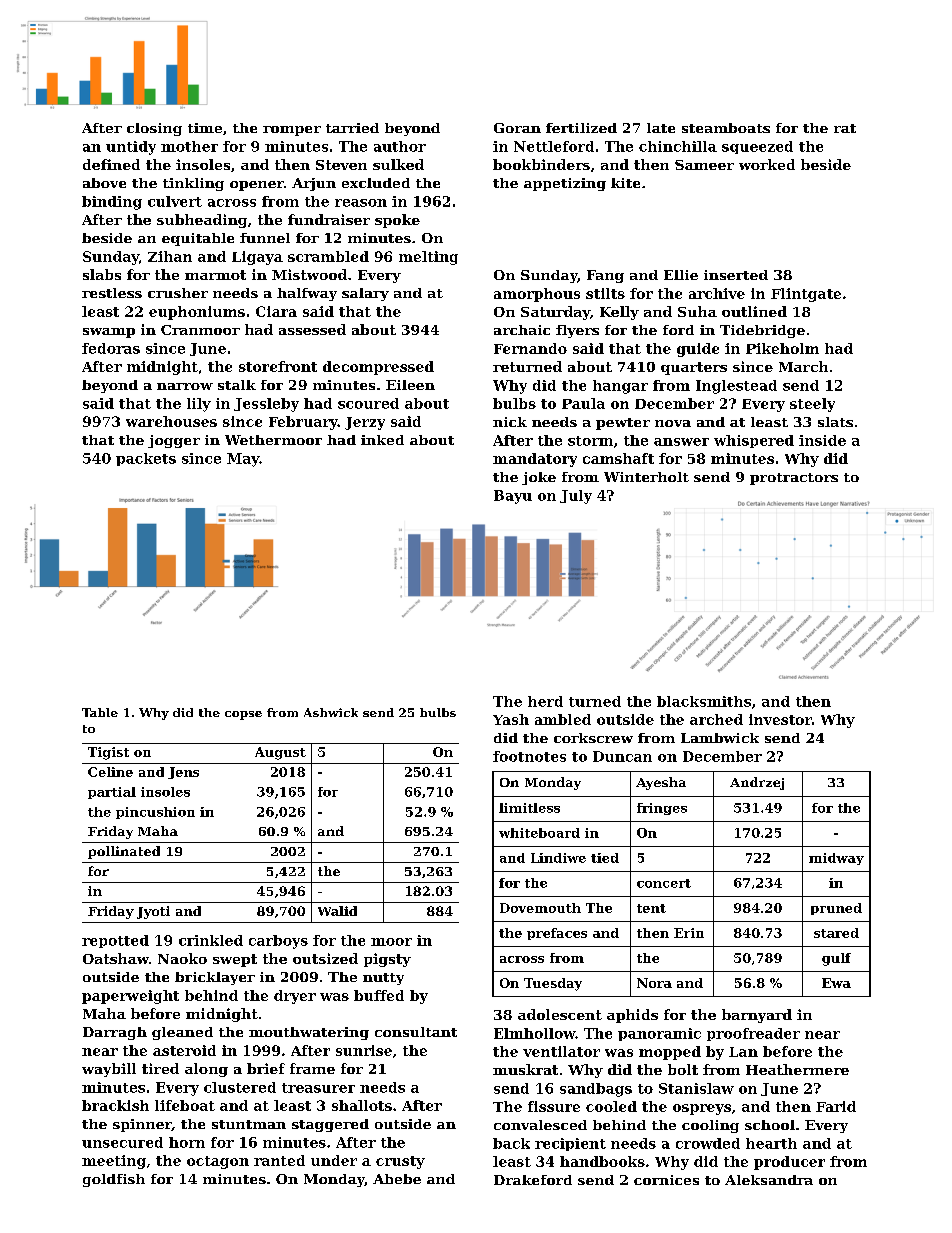 This image has width=952, height=1233. What do you see at coordinates (517, 128) in the image?
I see `Goran` at bounding box center [517, 128].
